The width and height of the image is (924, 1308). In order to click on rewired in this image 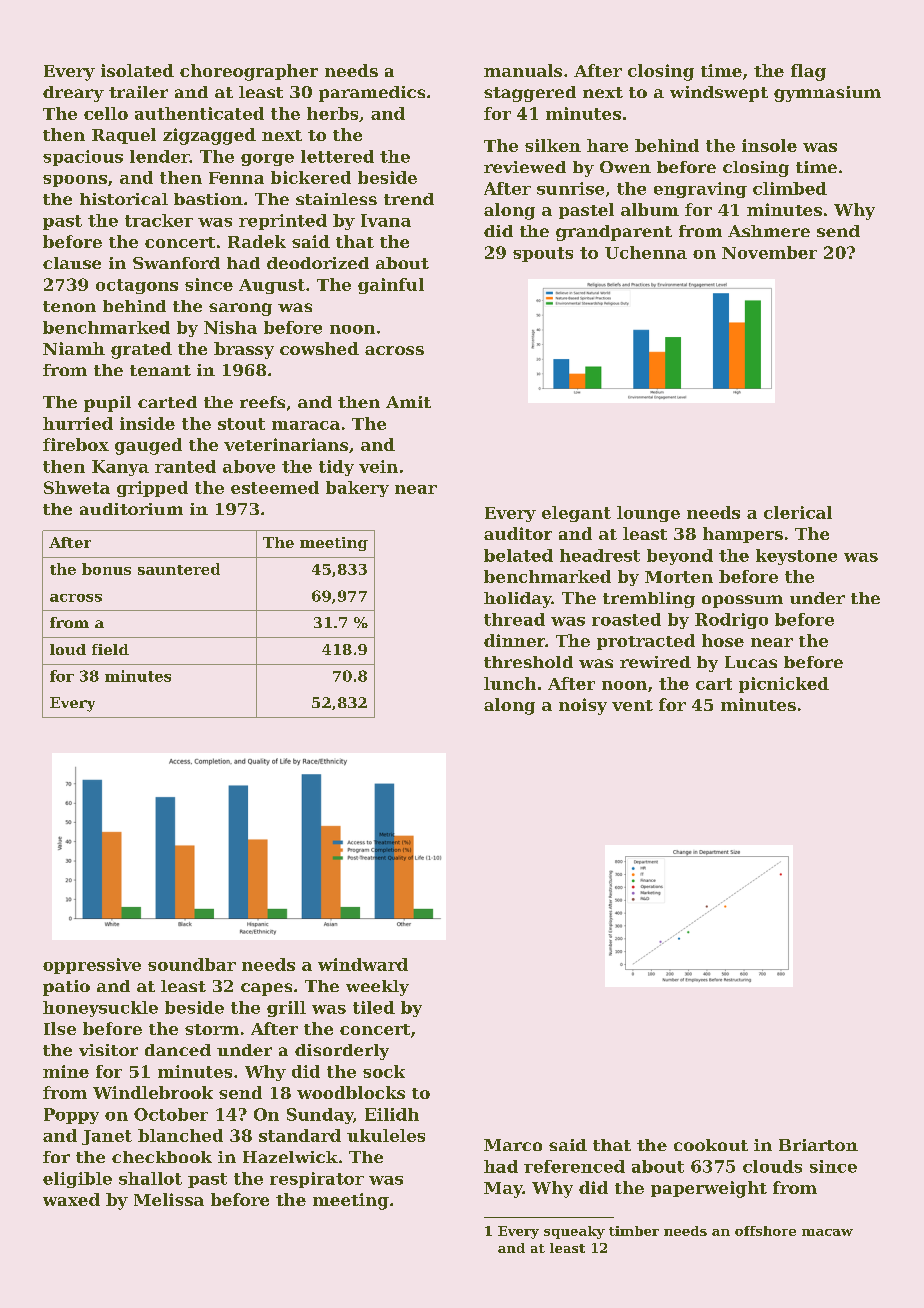, I will do `click(655, 662)`.
